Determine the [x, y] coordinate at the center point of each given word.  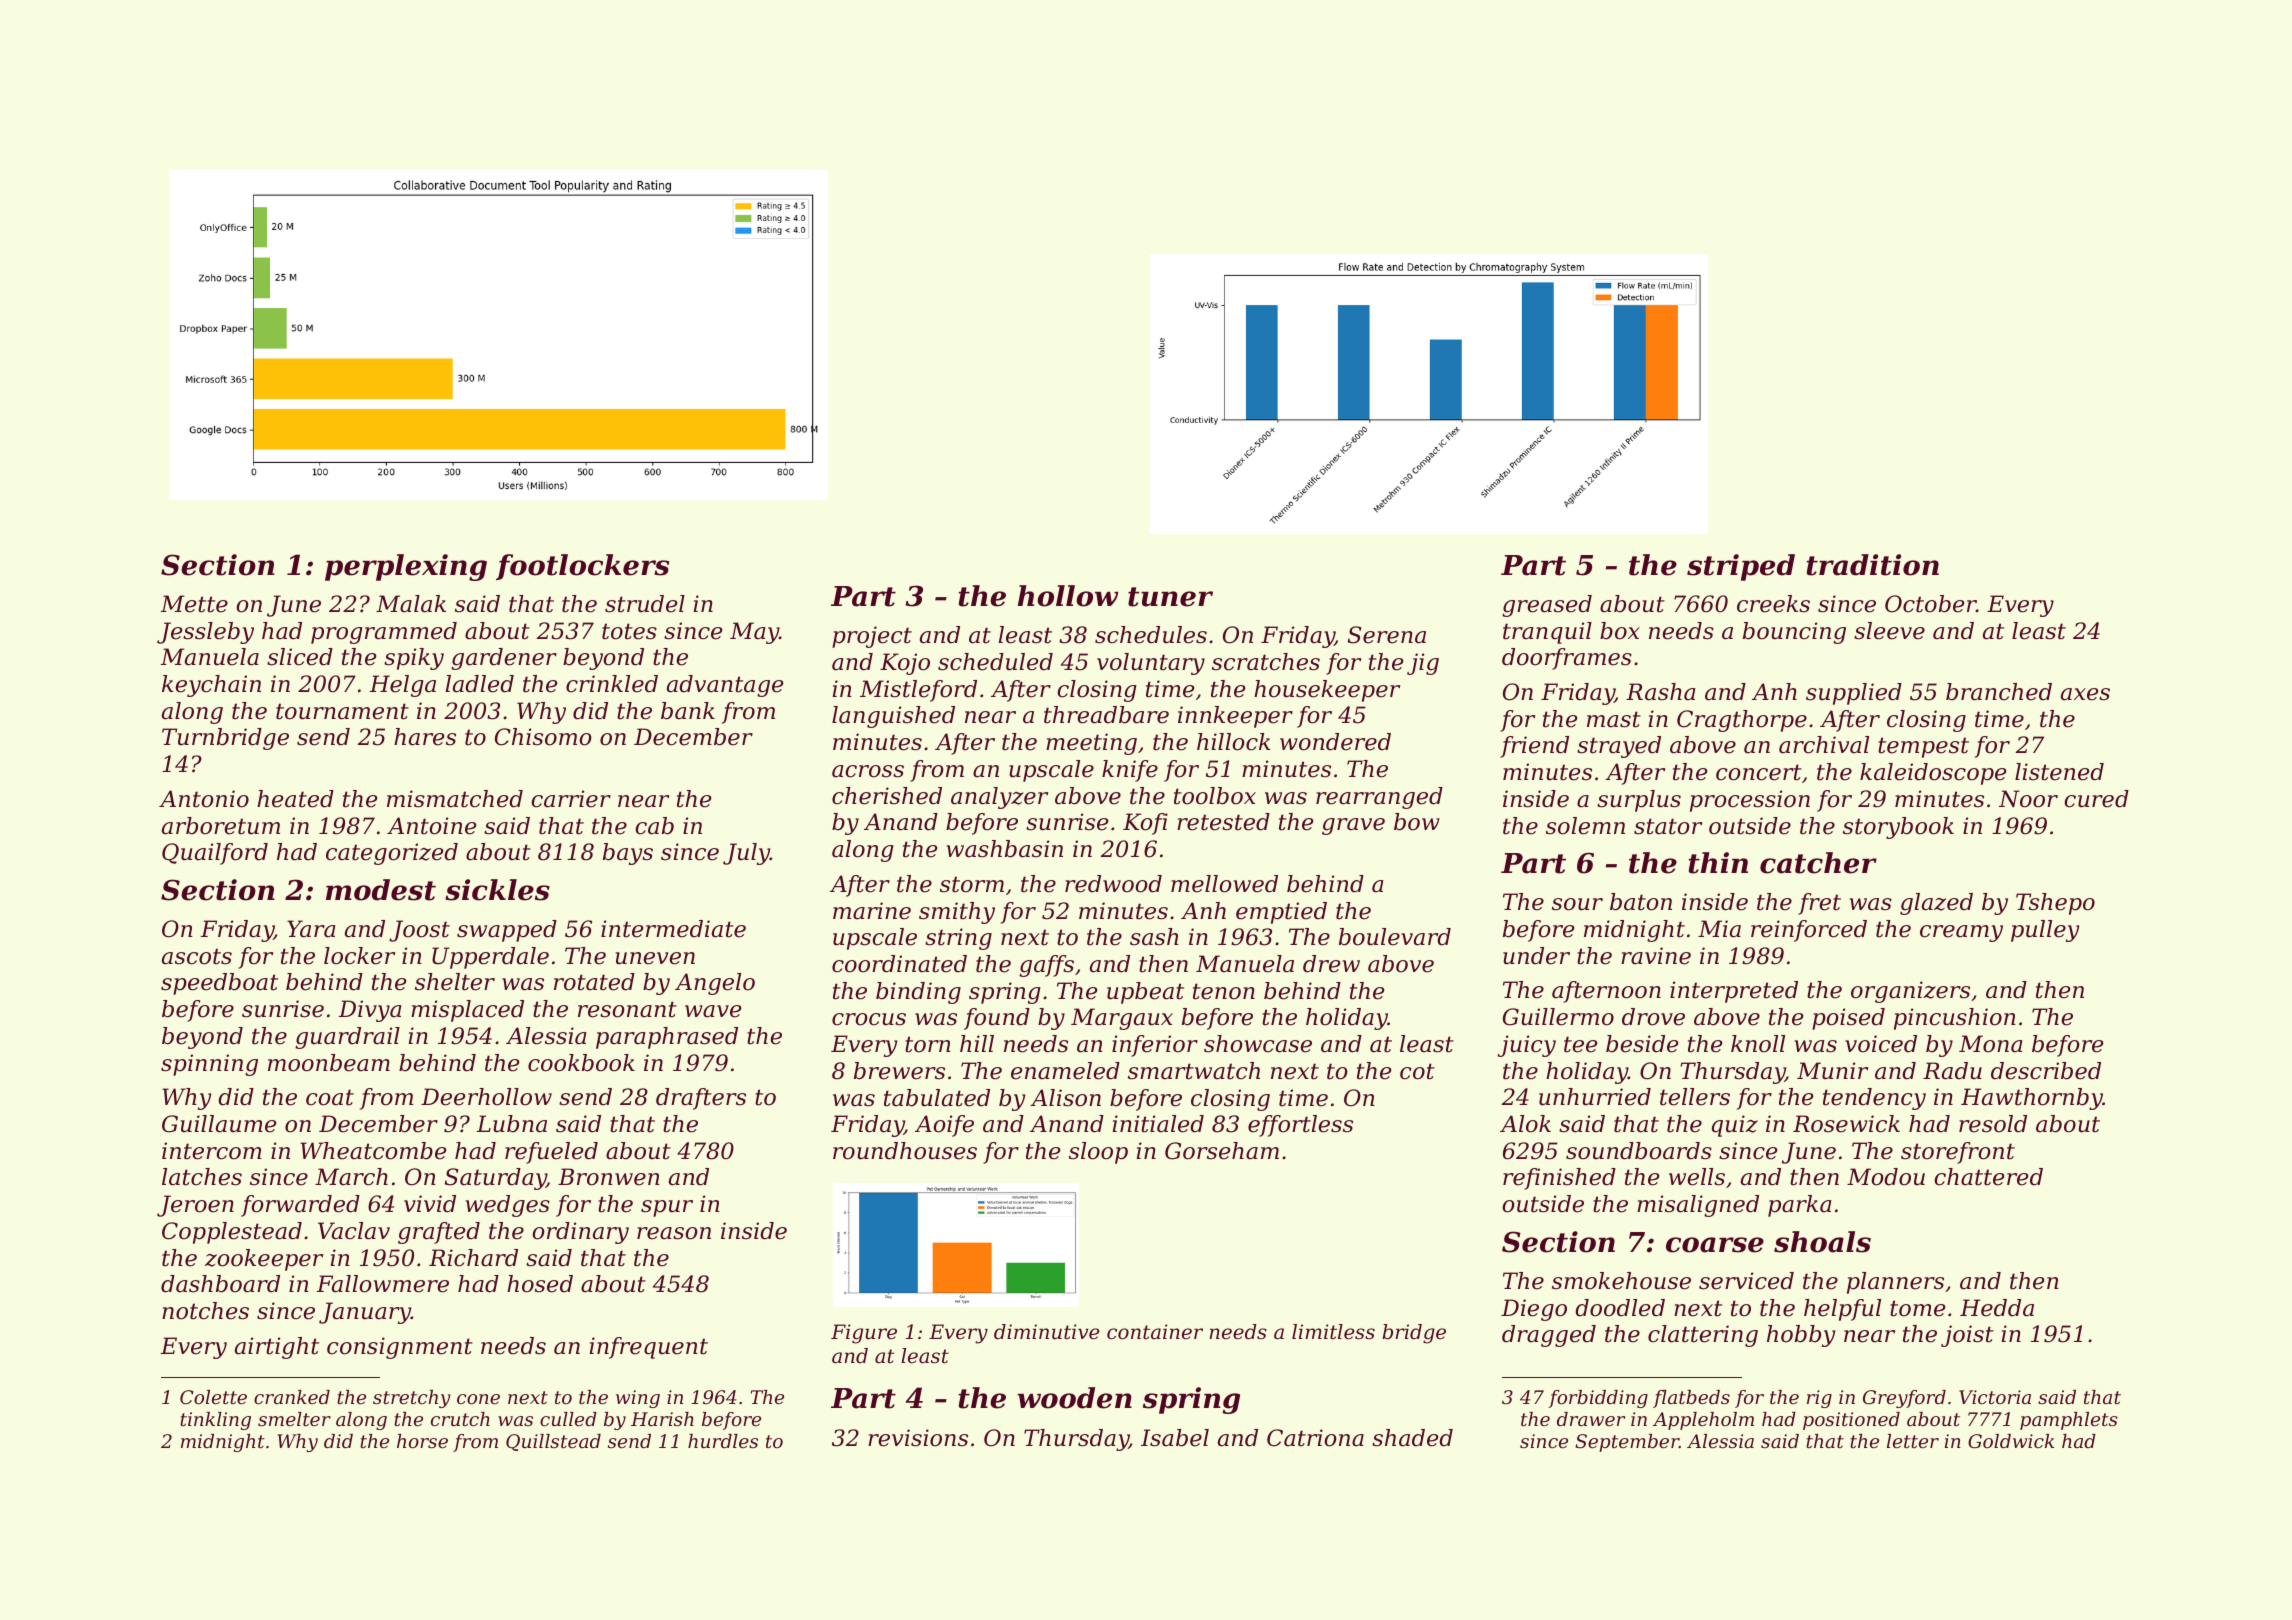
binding [918, 993]
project [872, 637]
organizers [1910, 992]
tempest [1923, 747]
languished [893, 717]
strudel [645, 604]
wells [1697, 1177]
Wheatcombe [373, 1151]
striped [1741, 567]
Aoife [944, 1126]
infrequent [648, 1348]
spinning [209, 1065]
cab [654, 826]
